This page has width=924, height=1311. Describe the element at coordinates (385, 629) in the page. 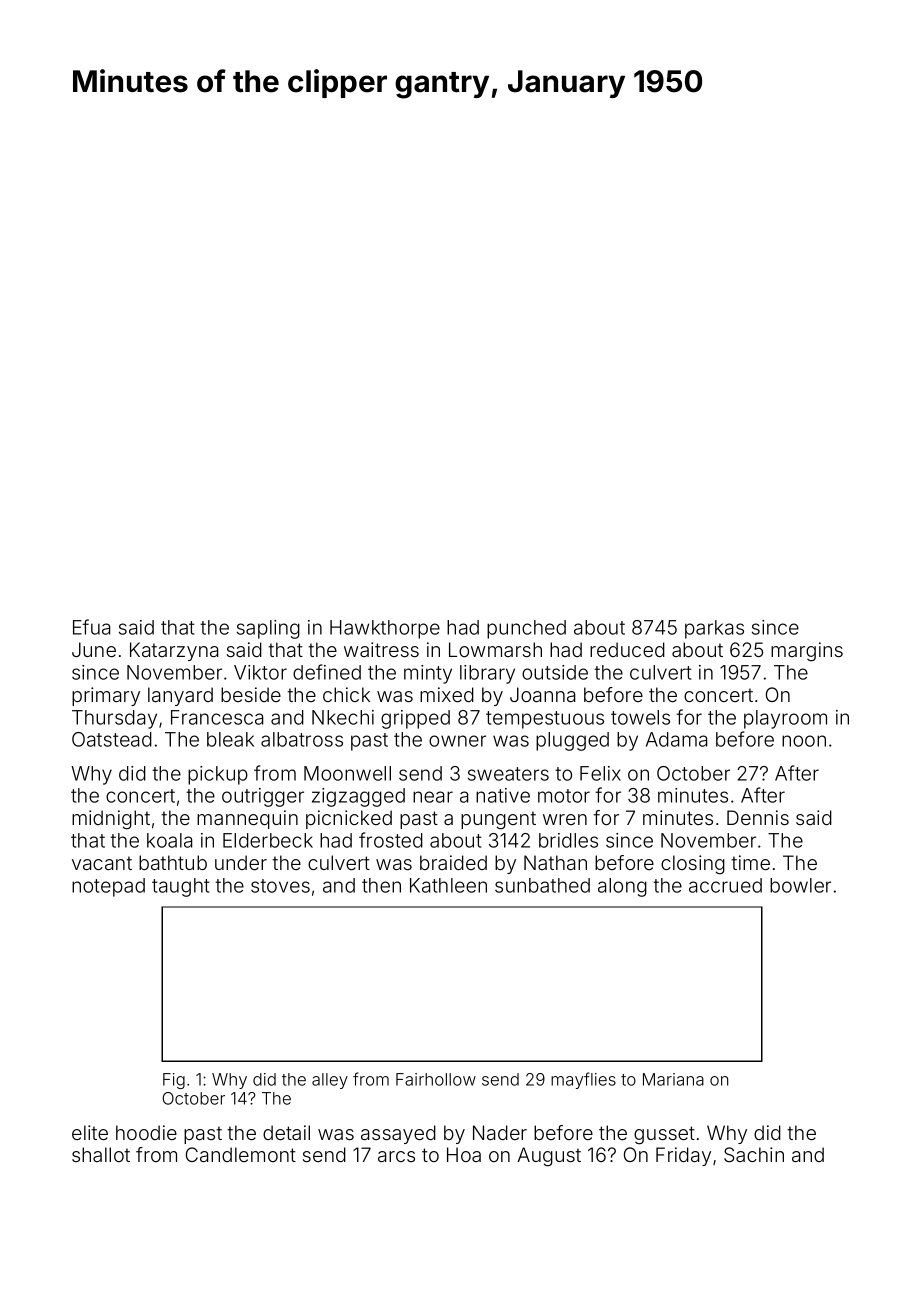

I see `Hawkthorpe` at that location.
